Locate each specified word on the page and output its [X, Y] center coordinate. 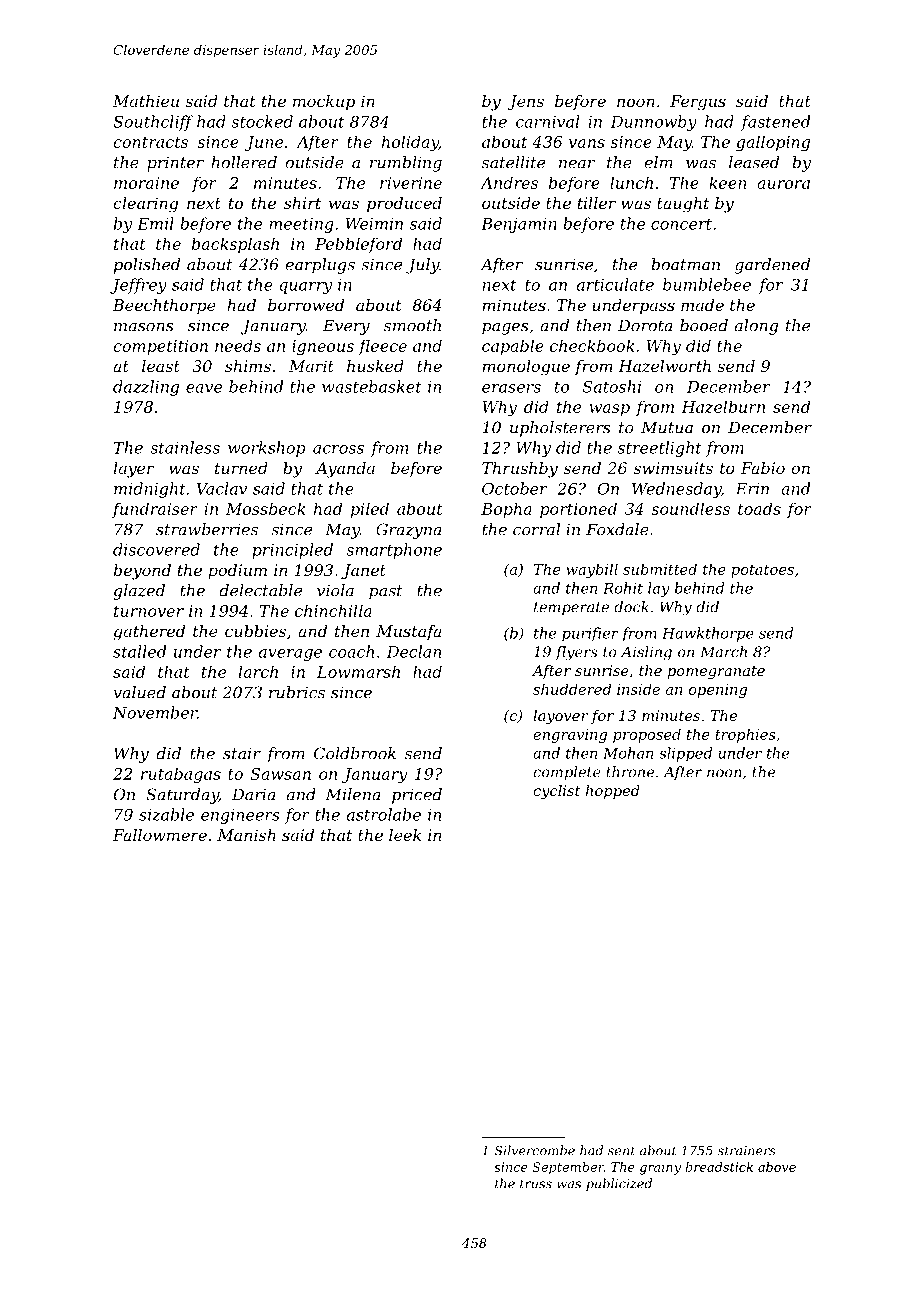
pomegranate [716, 672]
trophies [745, 735]
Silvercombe [534, 1150]
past [386, 592]
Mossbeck [266, 508]
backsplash [235, 245]
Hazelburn [723, 406]
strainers [746, 1151]
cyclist [556, 792]
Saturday [182, 796]
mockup [324, 103]
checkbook [592, 345]
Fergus [698, 103]
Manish [246, 835]
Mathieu [146, 101]
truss [536, 1184]
